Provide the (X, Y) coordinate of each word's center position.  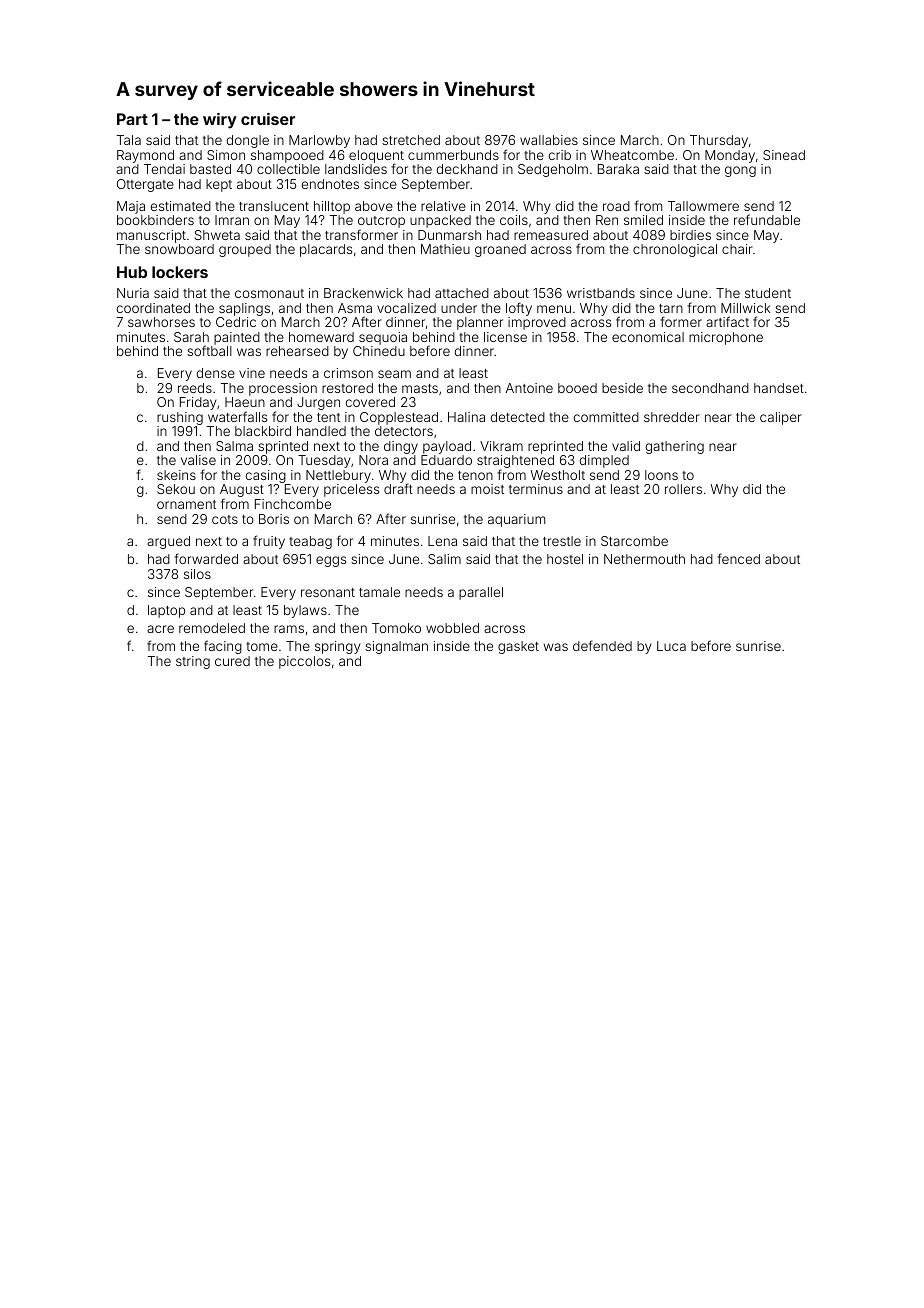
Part (132, 119)
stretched (411, 140)
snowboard (179, 249)
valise (198, 460)
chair (737, 249)
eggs (331, 561)
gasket (518, 647)
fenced (738, 558)
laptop (166, 611)
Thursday (719, 141)
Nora (373, 460)
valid (626, 446)
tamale (379, 592)
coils (514, 220)
